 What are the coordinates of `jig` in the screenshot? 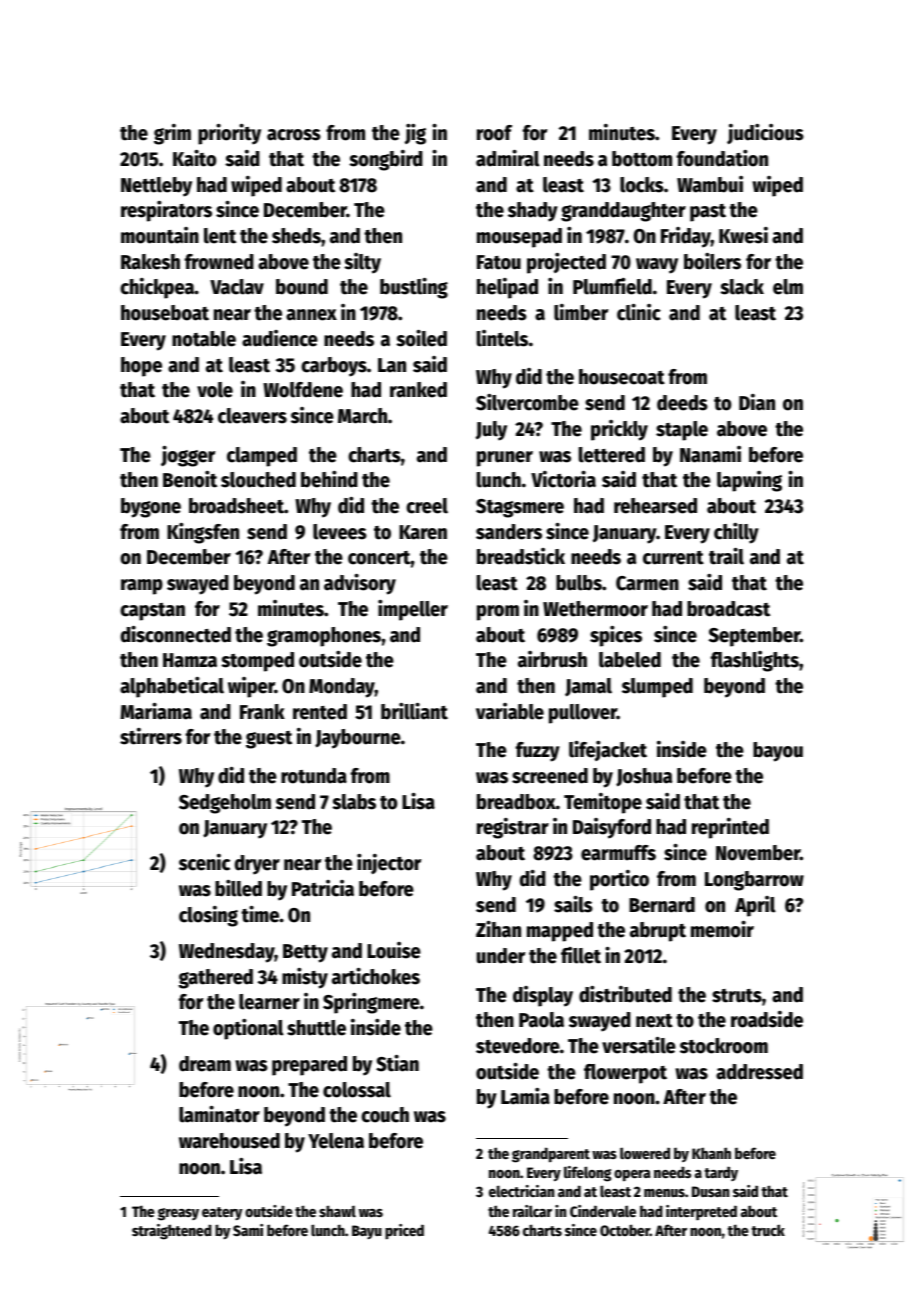 It's located at (415, 134).
